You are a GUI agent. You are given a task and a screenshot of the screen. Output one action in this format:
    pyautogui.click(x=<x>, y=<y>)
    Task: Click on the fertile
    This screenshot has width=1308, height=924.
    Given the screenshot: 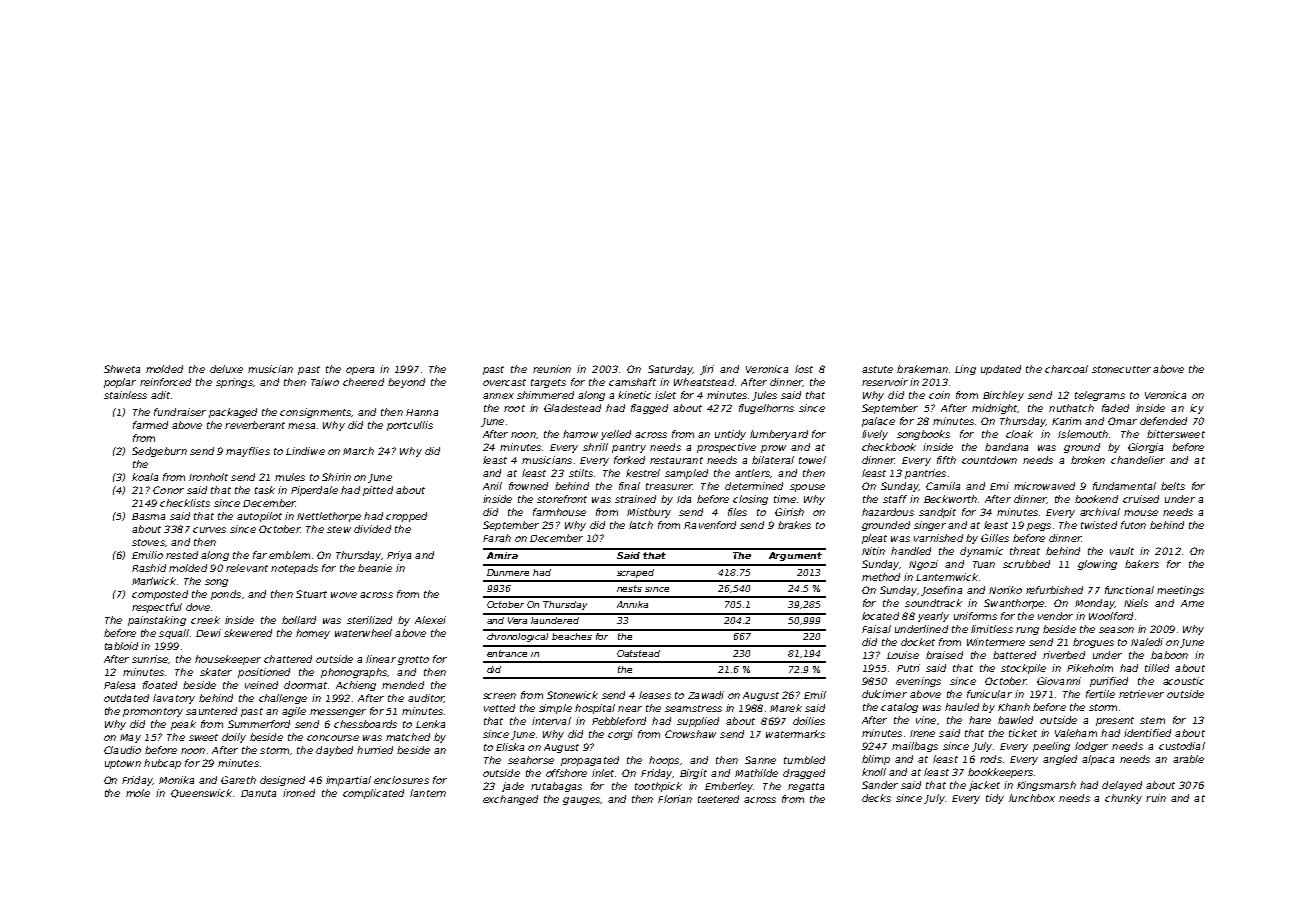 What is the action you would take?
    pyautogui.click(x=1100, y=694)
